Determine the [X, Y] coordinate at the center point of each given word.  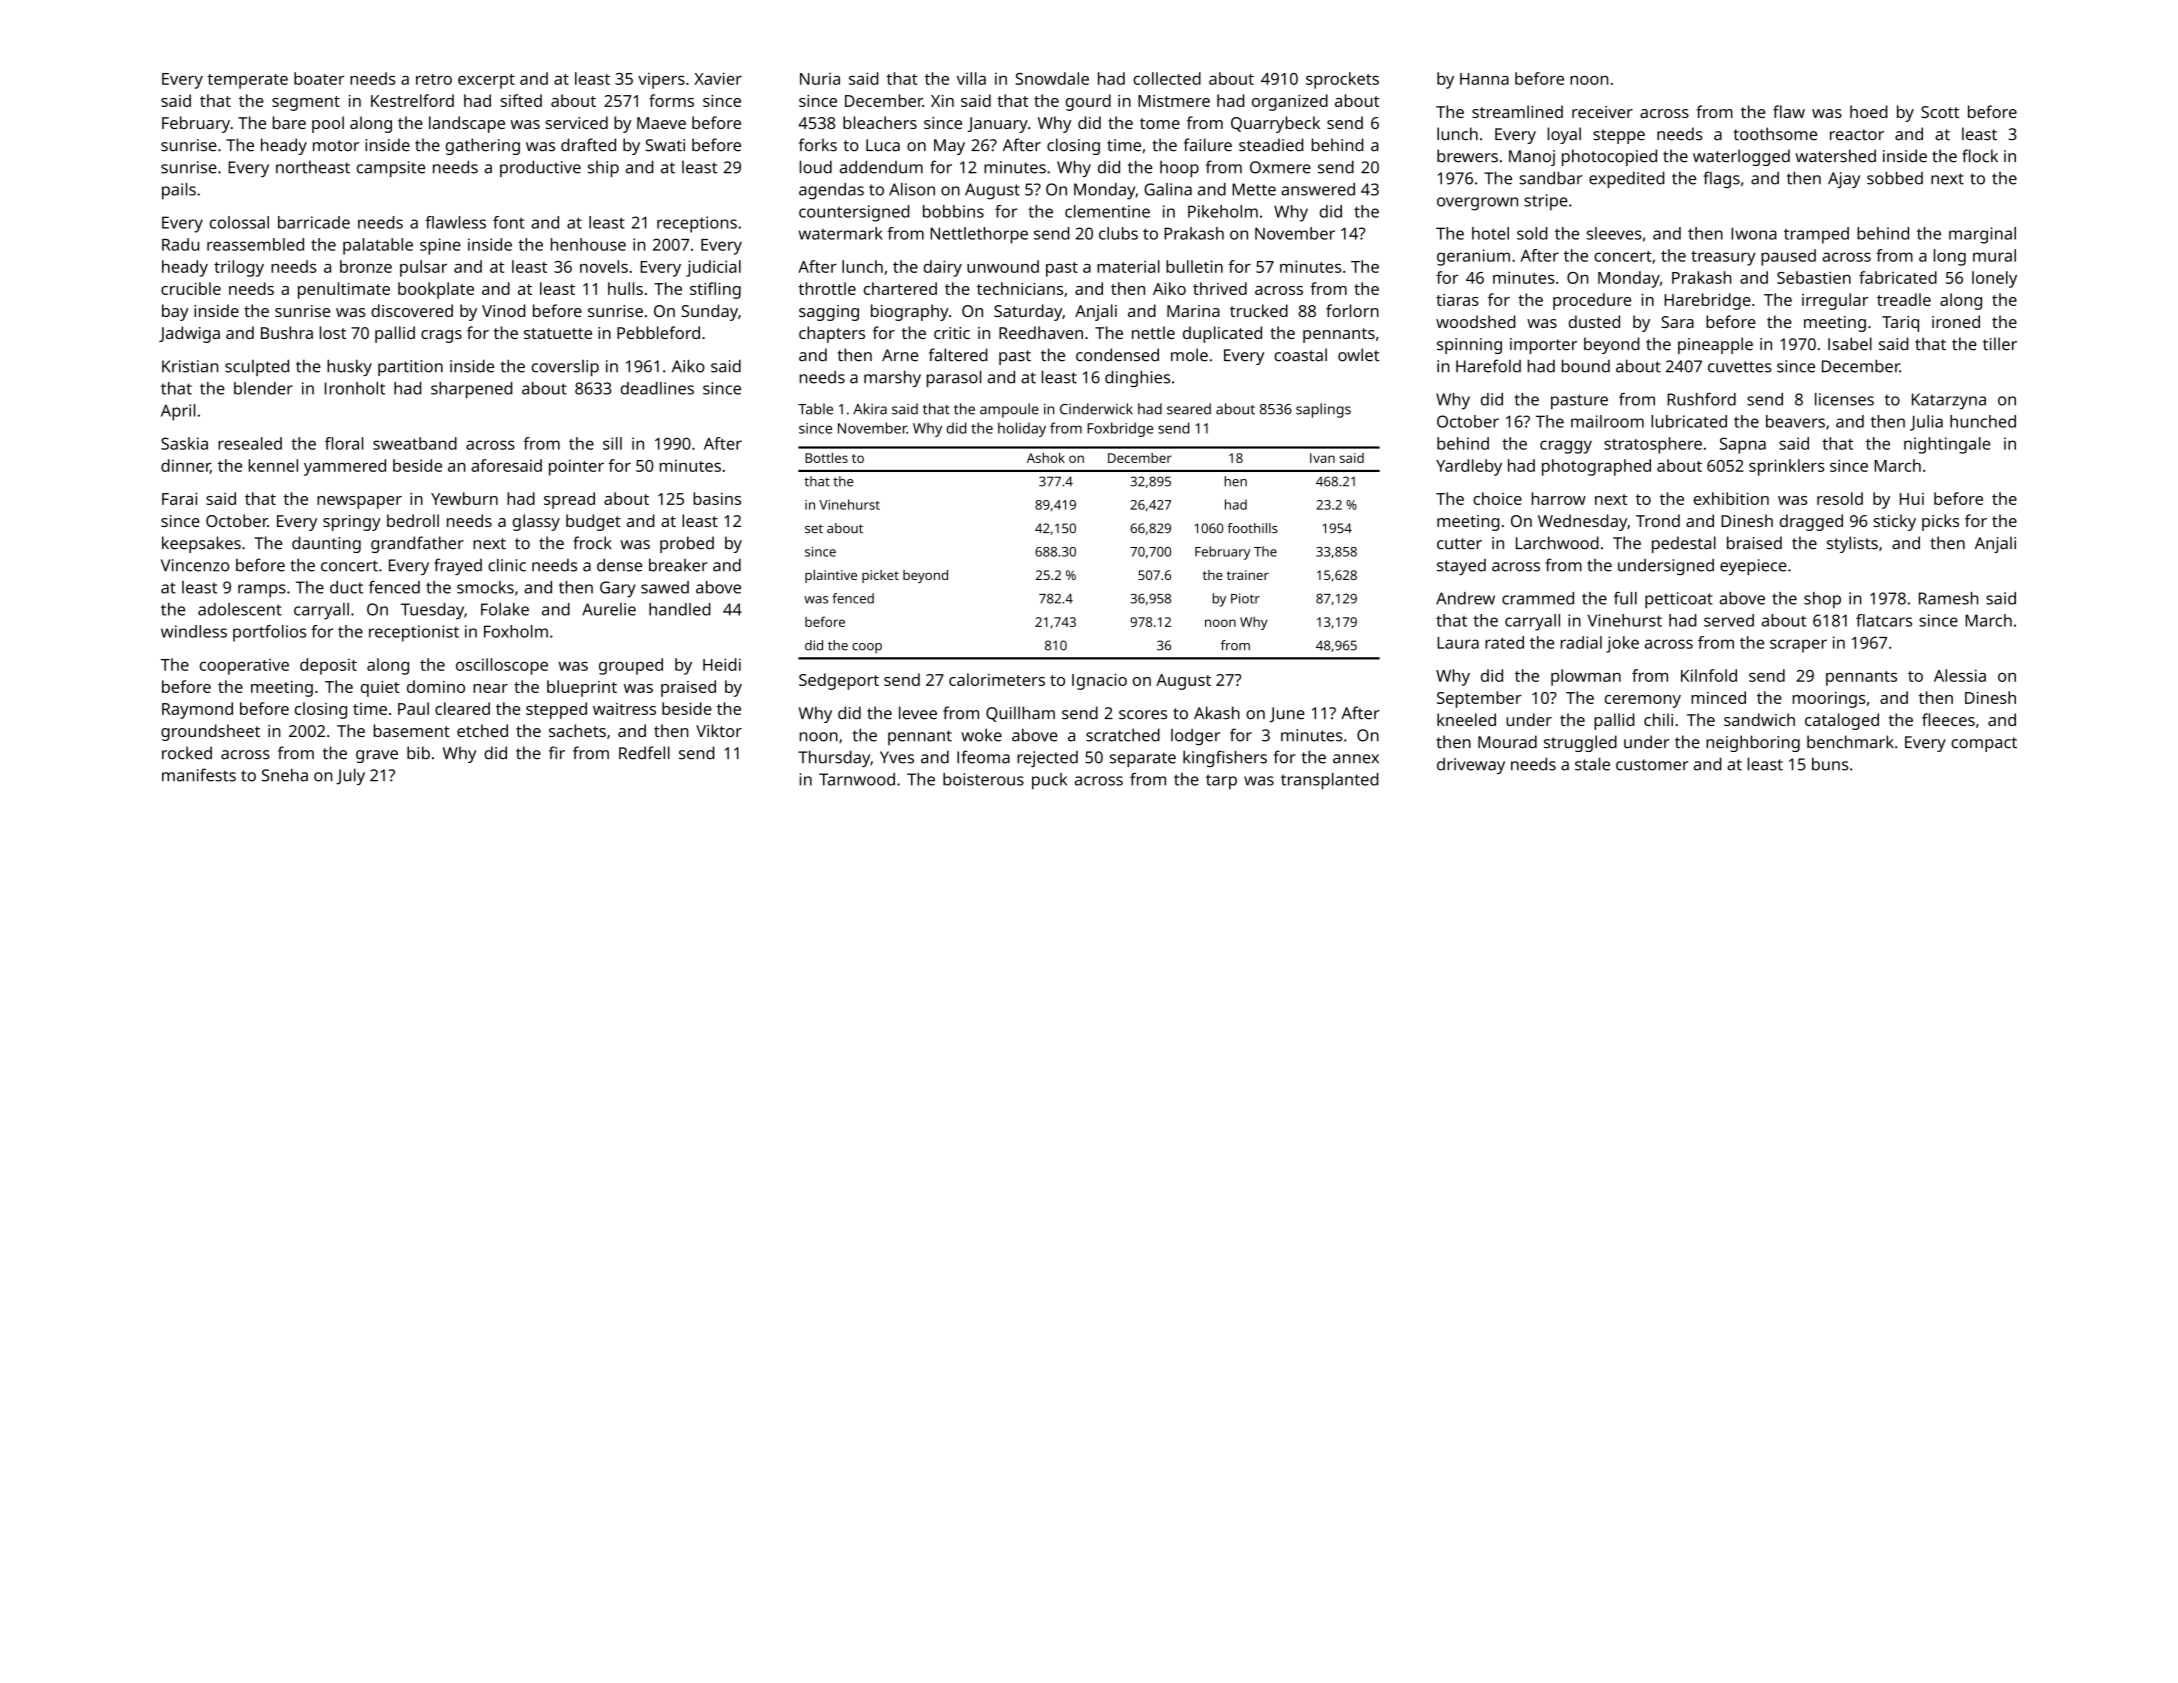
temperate [247, 81]
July [350, 776]
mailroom [1607, 421]
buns [1830, 764]
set [814, 528]
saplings [1323, 410]
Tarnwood [857, 779]
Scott [1940, 112]
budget [593, 522]
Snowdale [1052, 78]
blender [263, 388]
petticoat [1679, 600]
